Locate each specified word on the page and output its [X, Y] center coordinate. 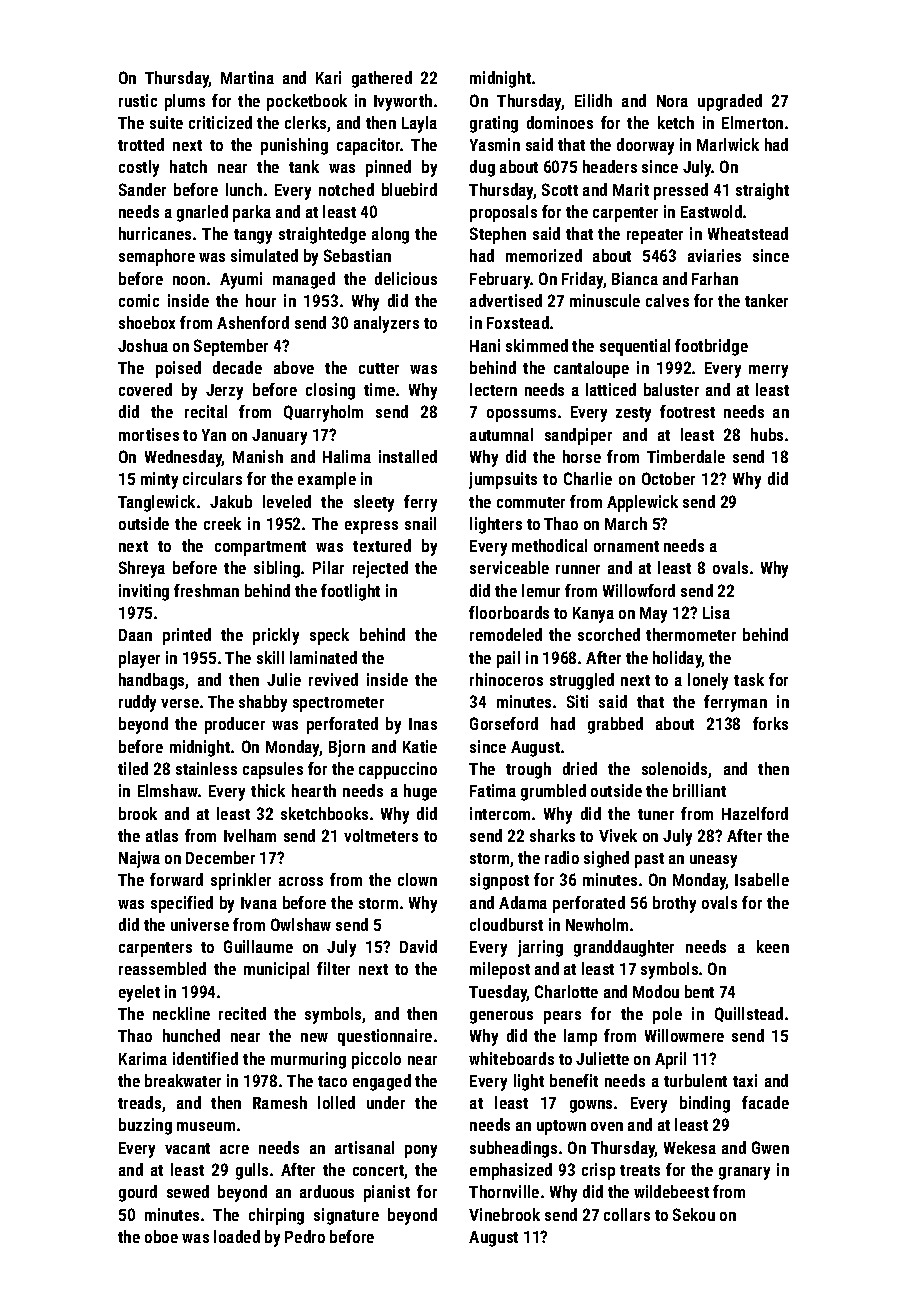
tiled [133, 768]
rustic [138, 100]
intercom [500, 813]
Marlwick [728, 144]
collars [627, 1214]
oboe [161, 1236]
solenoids [674, 768]
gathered [382, 79]
